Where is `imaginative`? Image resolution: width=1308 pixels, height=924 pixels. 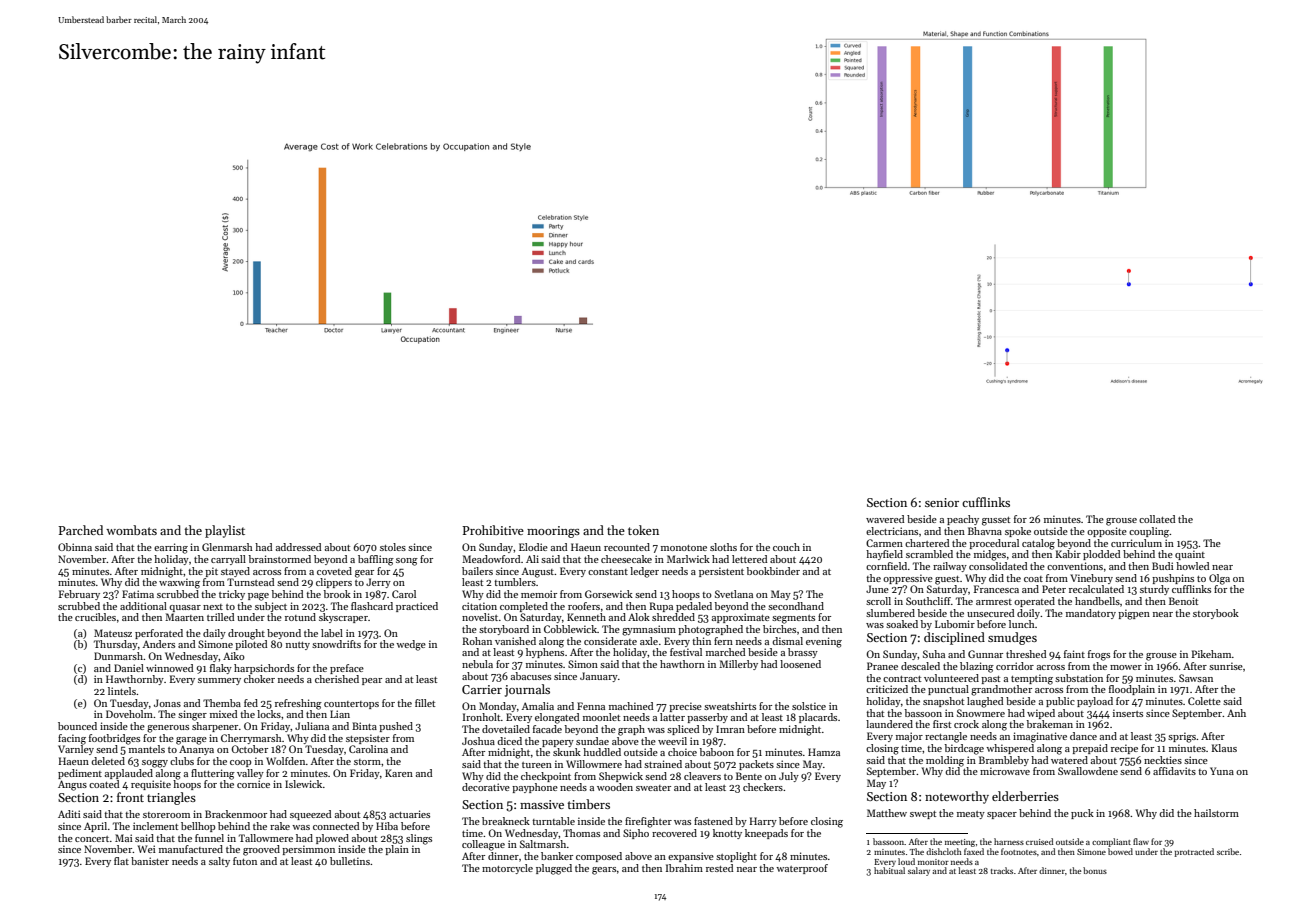 imaginative is located at coordinates (1040, 737).
